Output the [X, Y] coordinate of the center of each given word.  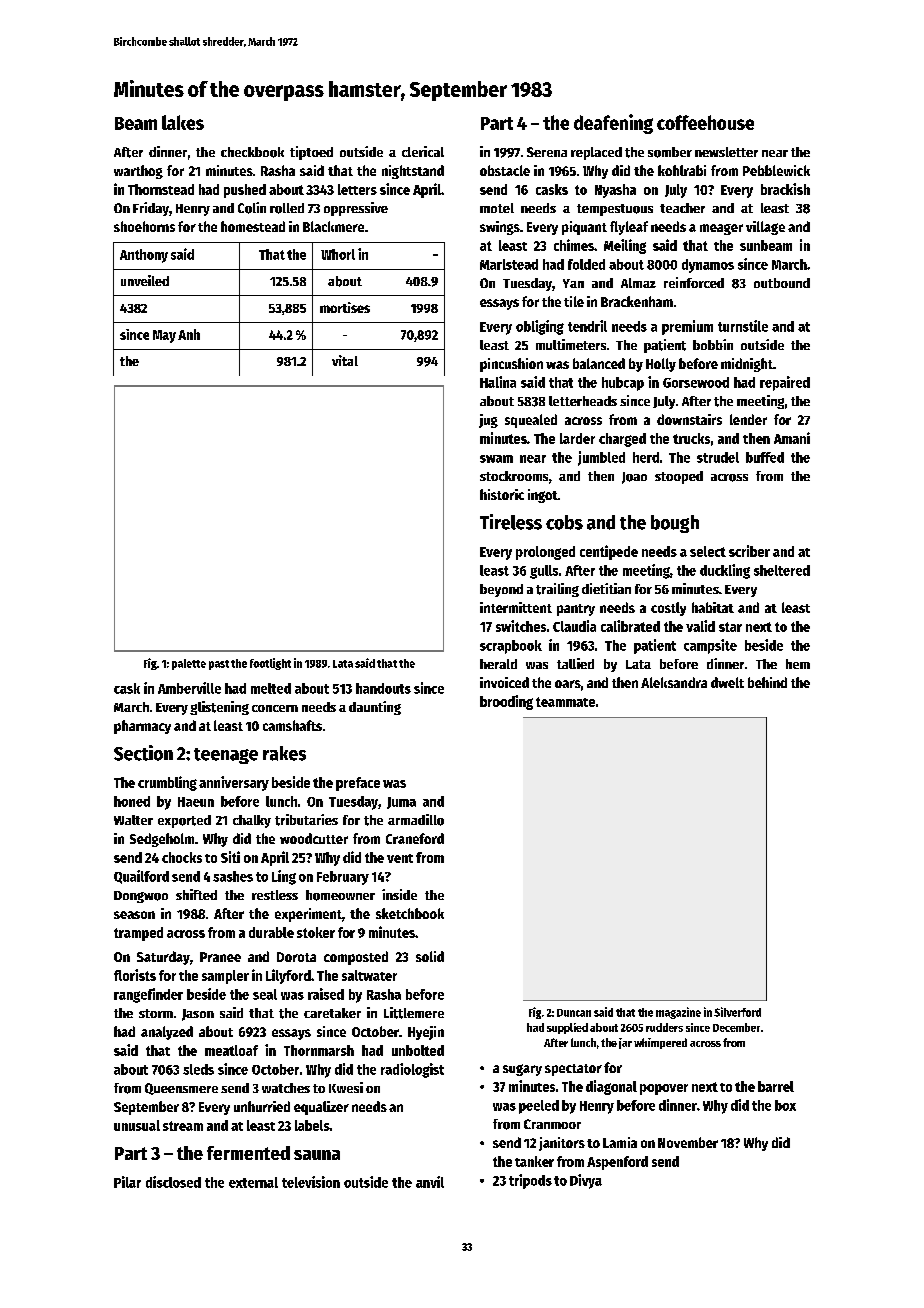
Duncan [574, 1013]
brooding [506, 702]
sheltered [782, 570]
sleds [198, 1069]
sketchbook [410, 913]
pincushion [511, 365]
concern [275, 708]
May [164, 336]
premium [687, 327]
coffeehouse [705, 122]
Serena [547, 152]
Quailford [141, 877]
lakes [183, 122]
